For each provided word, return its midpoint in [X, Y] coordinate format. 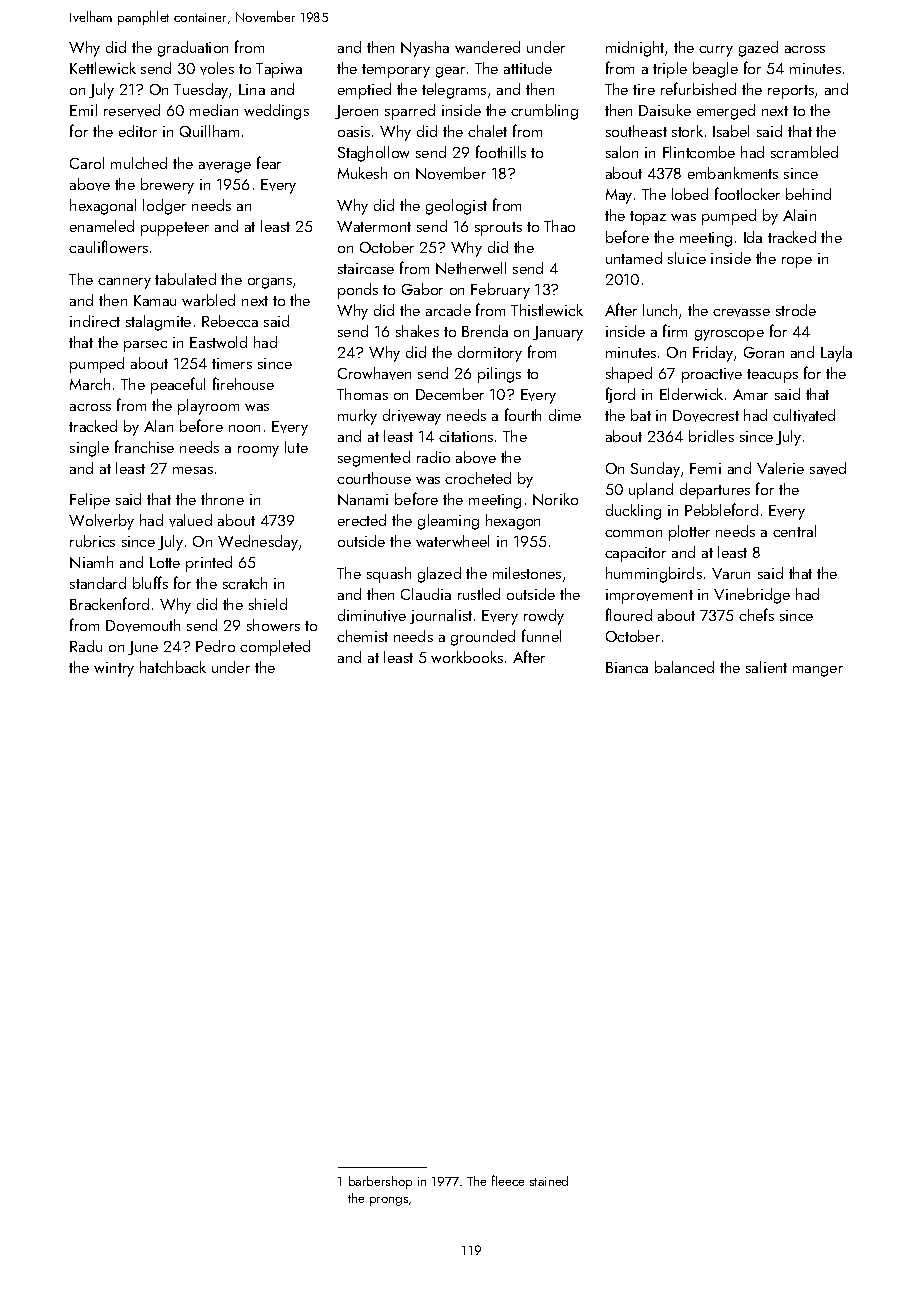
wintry [114, 669]
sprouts [498, 229]
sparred [410, 112]
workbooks [467, 657]
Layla [836, 354]
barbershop [380, 1182]
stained [549, 1181]
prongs [389, 1201]
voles [217, 68]
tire [644, 89]
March [90, 384]
